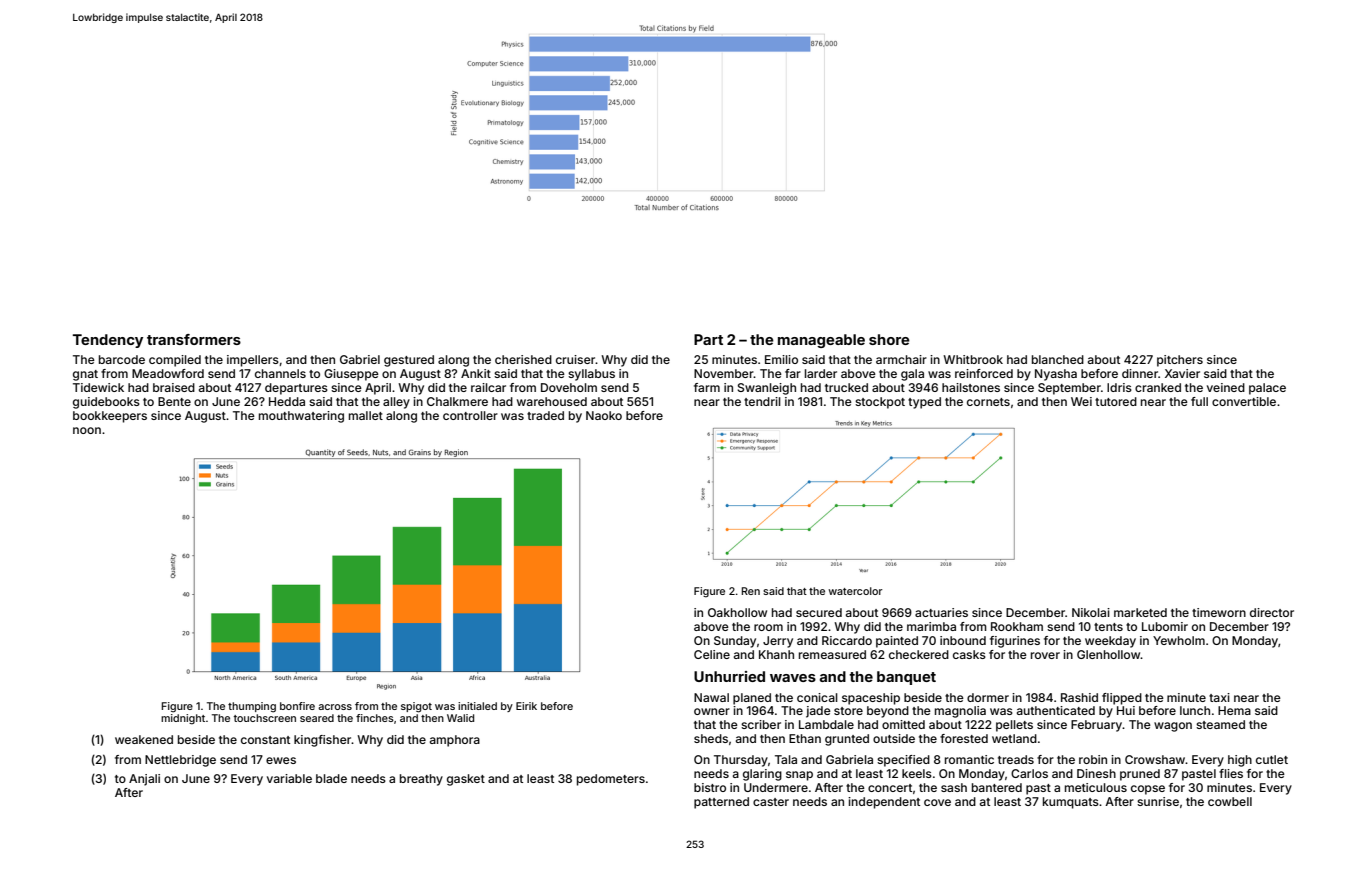 The image size is (1372, 887). I want to click on across, so click(335, 707).
